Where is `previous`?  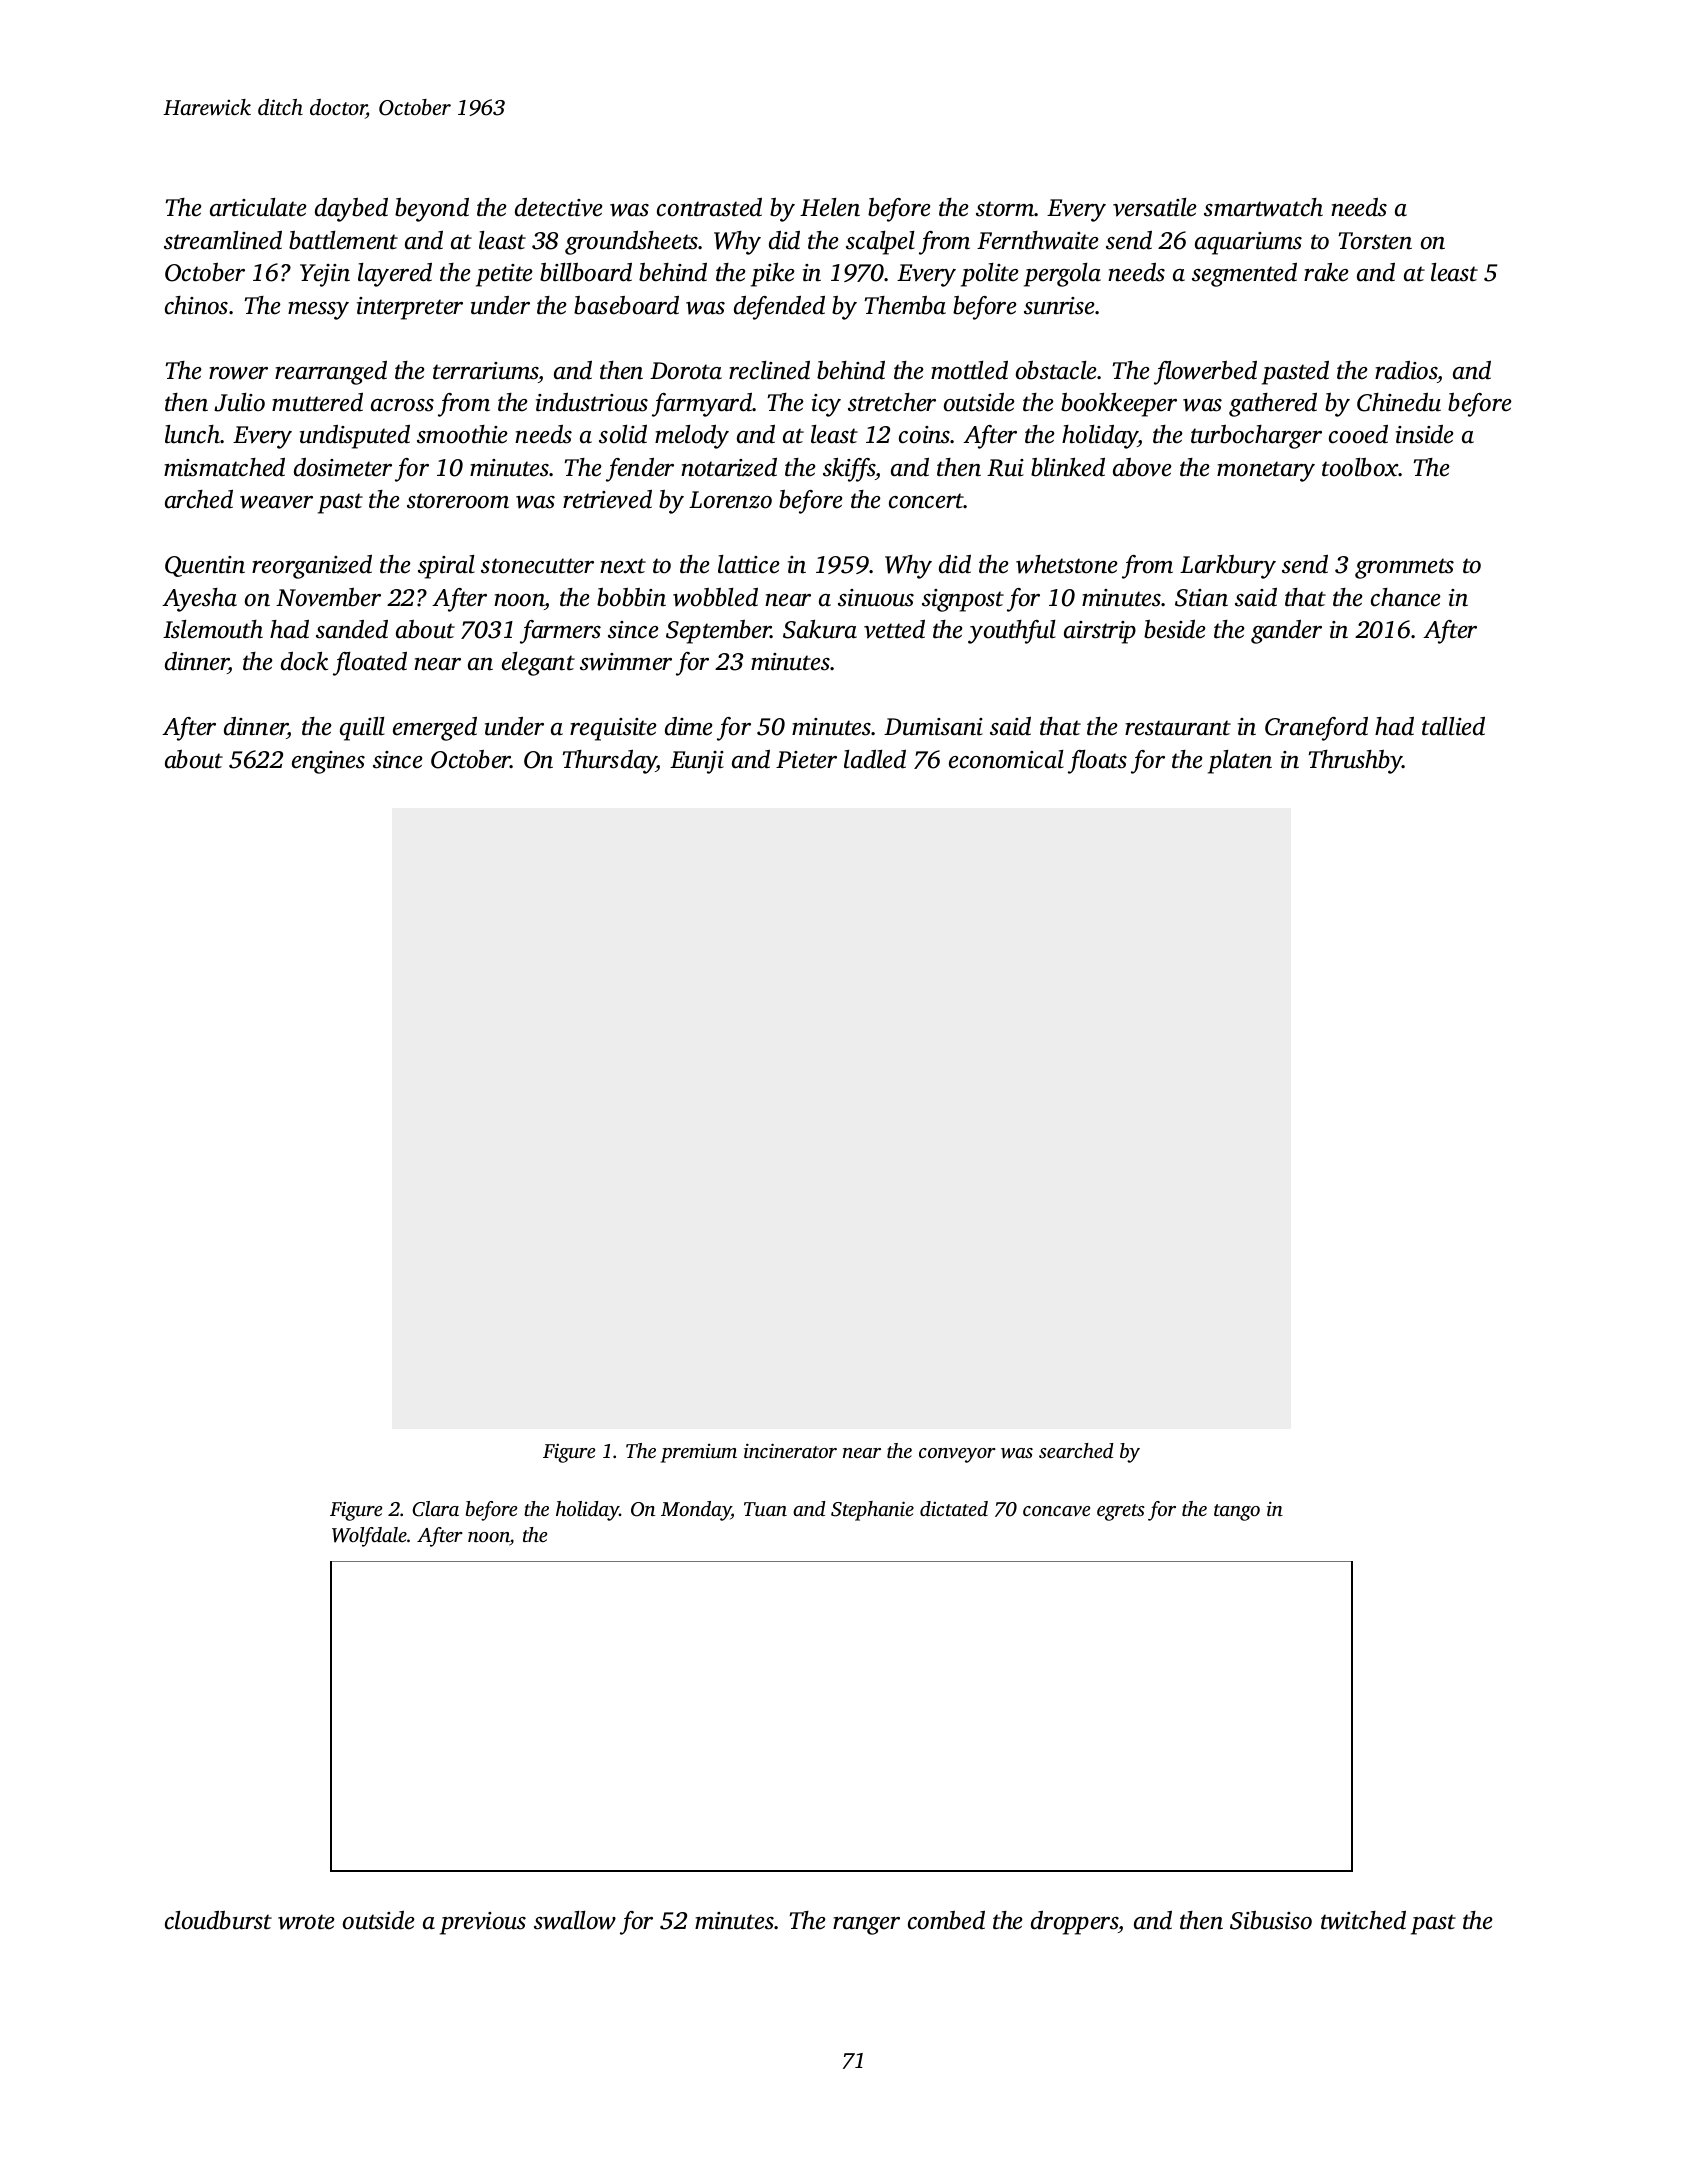
previous is located at coordinates (483, 1923).
